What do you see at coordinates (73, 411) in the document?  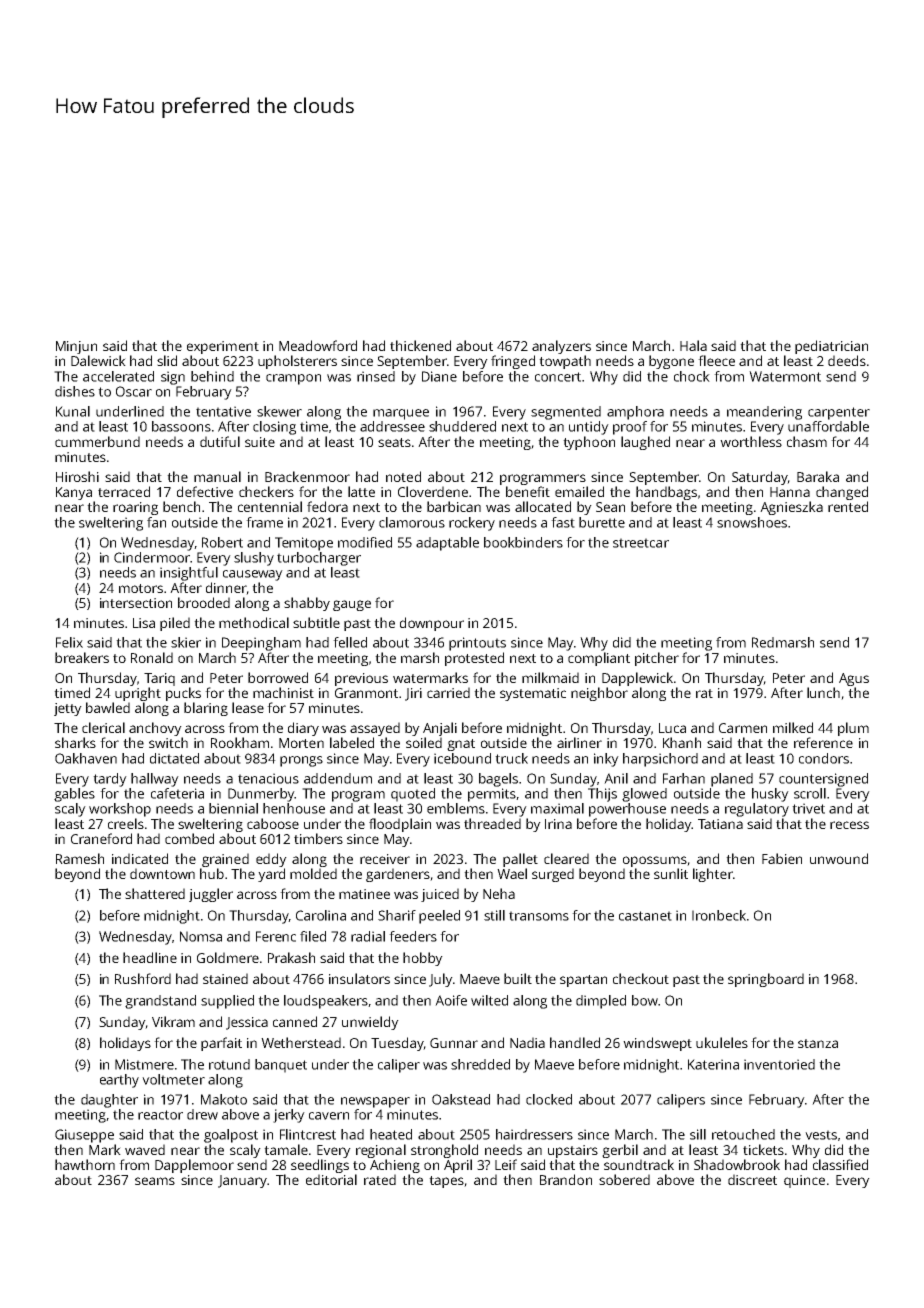 I see `Kunal` at bounding box center [73, 411].
